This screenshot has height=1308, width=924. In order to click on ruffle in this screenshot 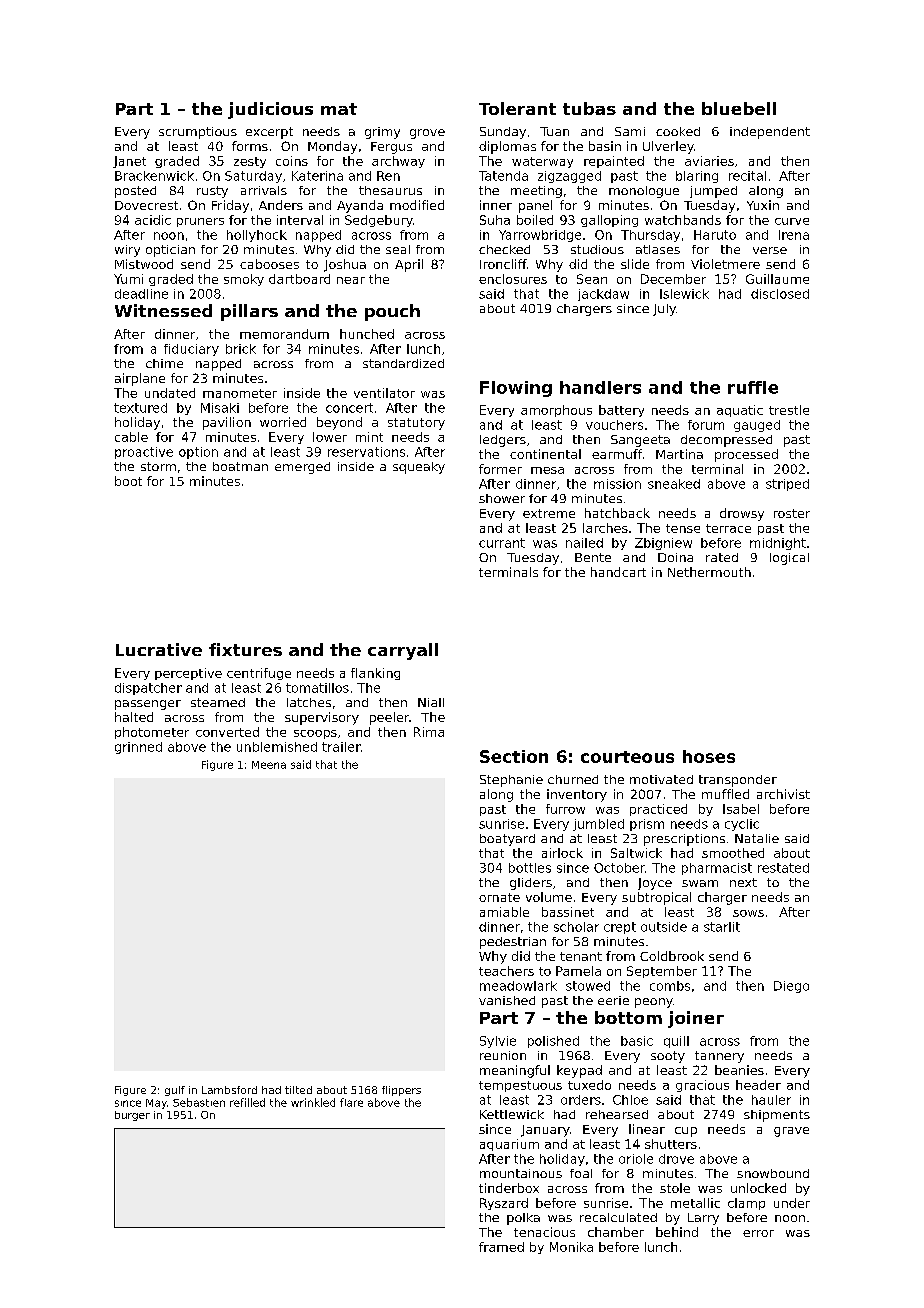, I will do `click(753, 387)`.
